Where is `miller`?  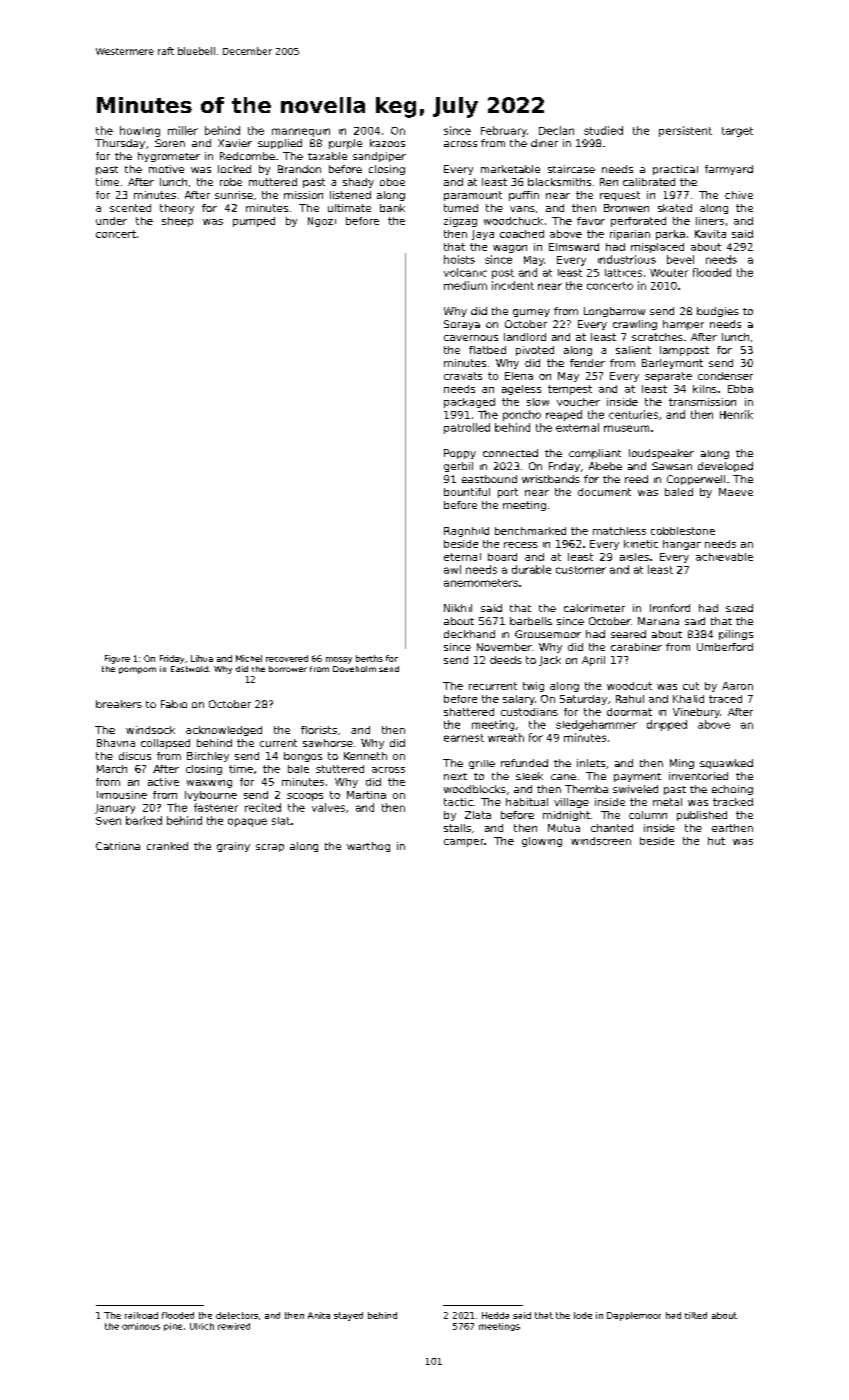
miller is located at coordinates (183, 130).
